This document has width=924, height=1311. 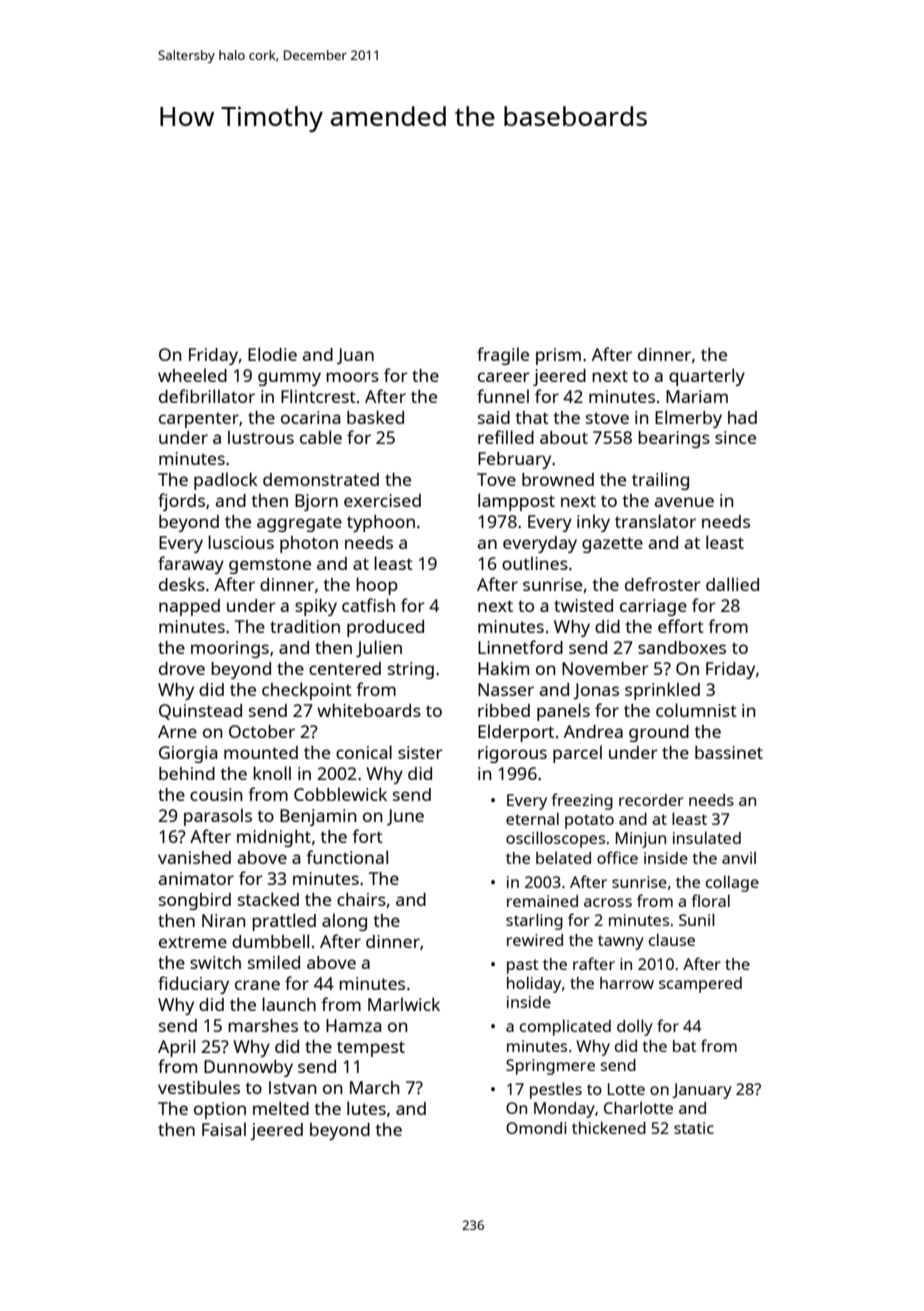 I want to click on Elodie, so click(x=272, y=354).
